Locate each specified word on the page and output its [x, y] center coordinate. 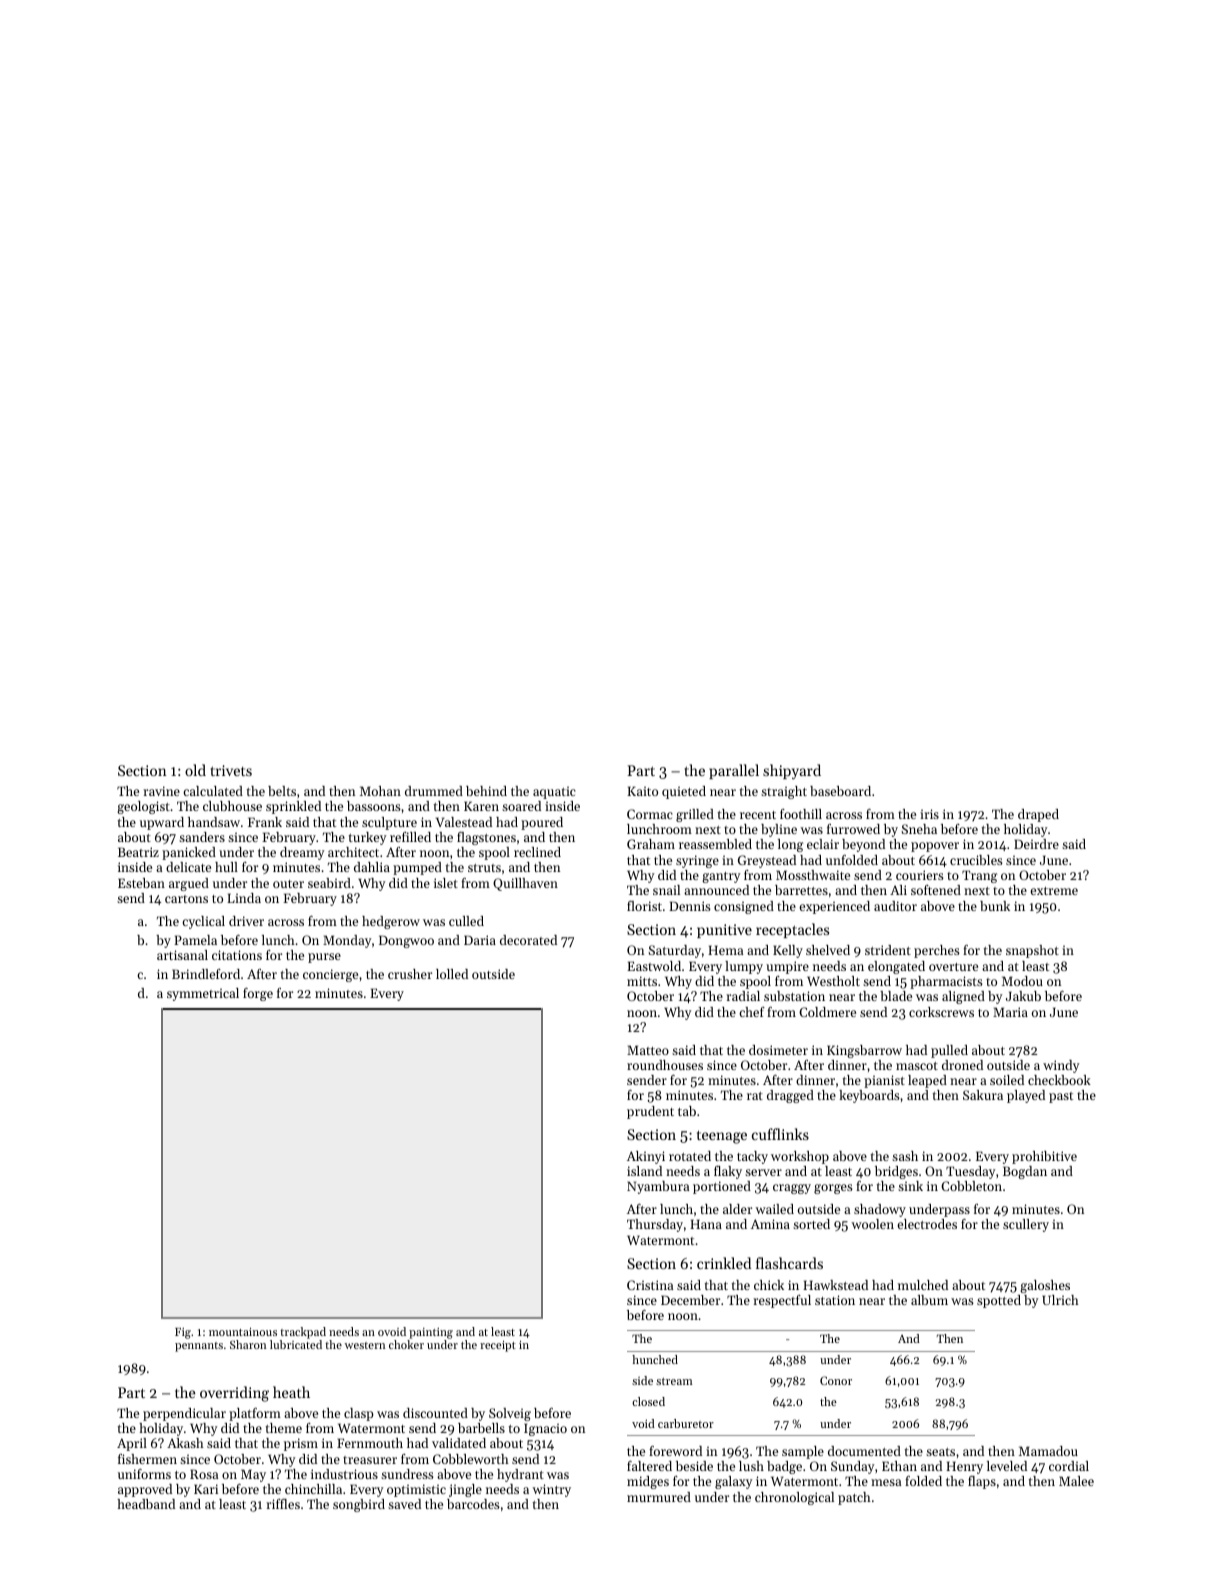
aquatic [554, 793]
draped [1038, 815]
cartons [186, 899]
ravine [161, 791]
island [644, 1171]
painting [431, 1333]
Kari [206, 1489]
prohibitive [1044, 1157]
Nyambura [658, 1187]
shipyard [792, 772]
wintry [551, 1490]
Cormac [650, 814]
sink [910, 1186]
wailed [774, 1209]
